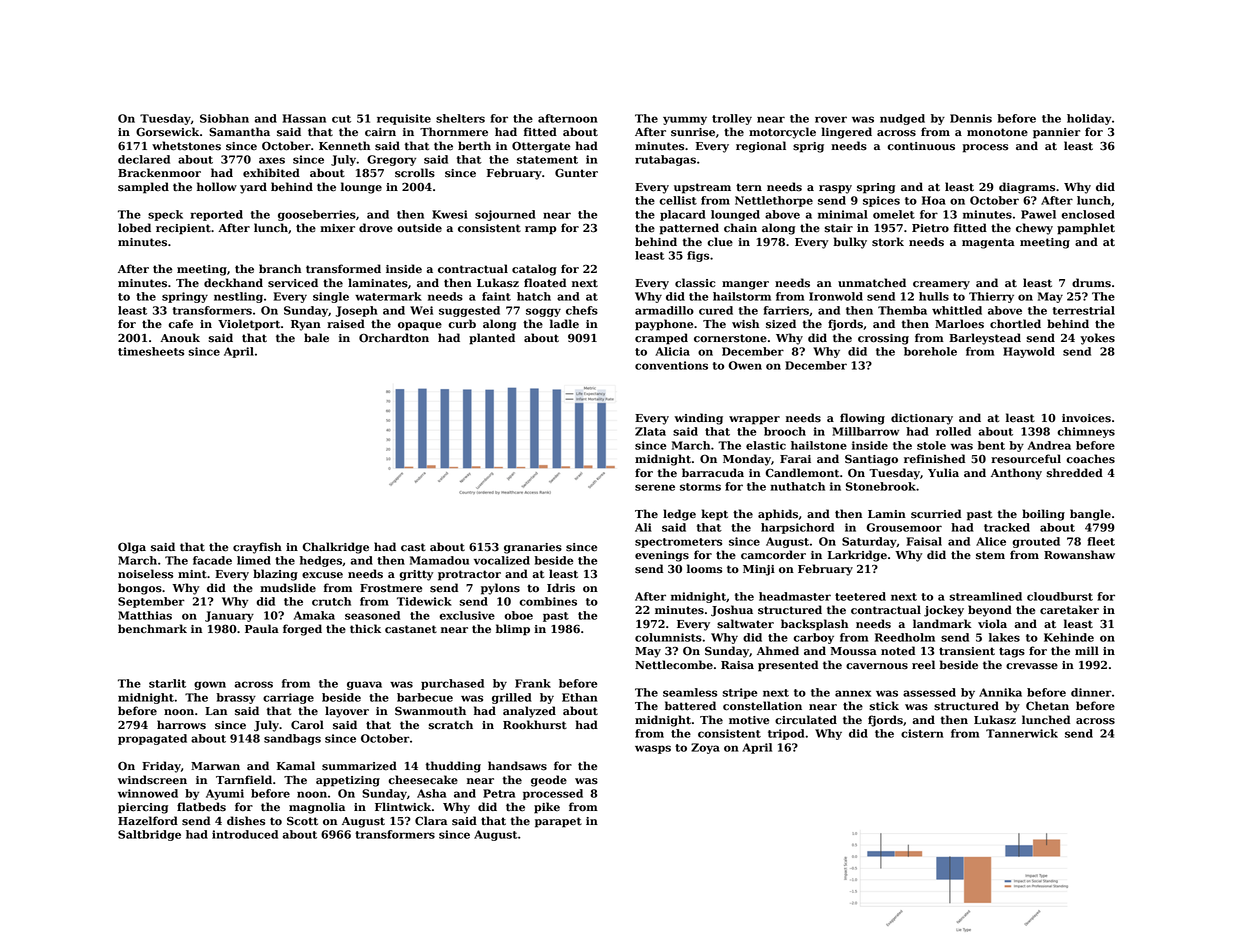 The height and width of the page is (952, 1233). I want to click on Saltbridge, so click(149, 835).
